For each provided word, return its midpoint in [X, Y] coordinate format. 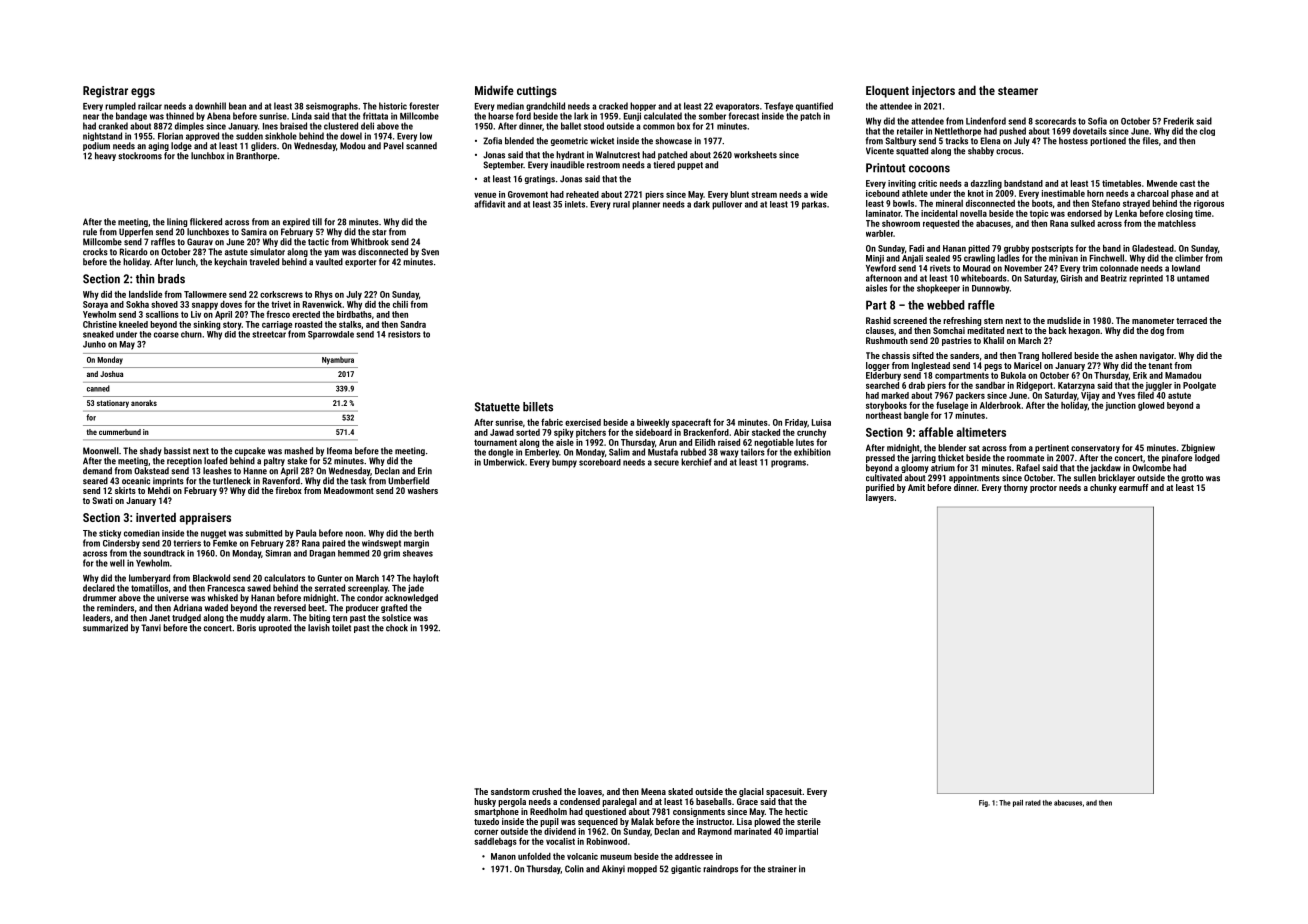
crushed [547, 791]
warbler [879, 233]
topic [1039, 214]
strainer [782, 869]
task [358, 481]
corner [486, 832]
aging [158, 146]
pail [1018, 803]
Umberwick [504, 462]
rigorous [1209, 204]
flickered [206, 222]
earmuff [1133, 487]
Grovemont [528, 194]
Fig [983, 803]
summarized [105, 628]
